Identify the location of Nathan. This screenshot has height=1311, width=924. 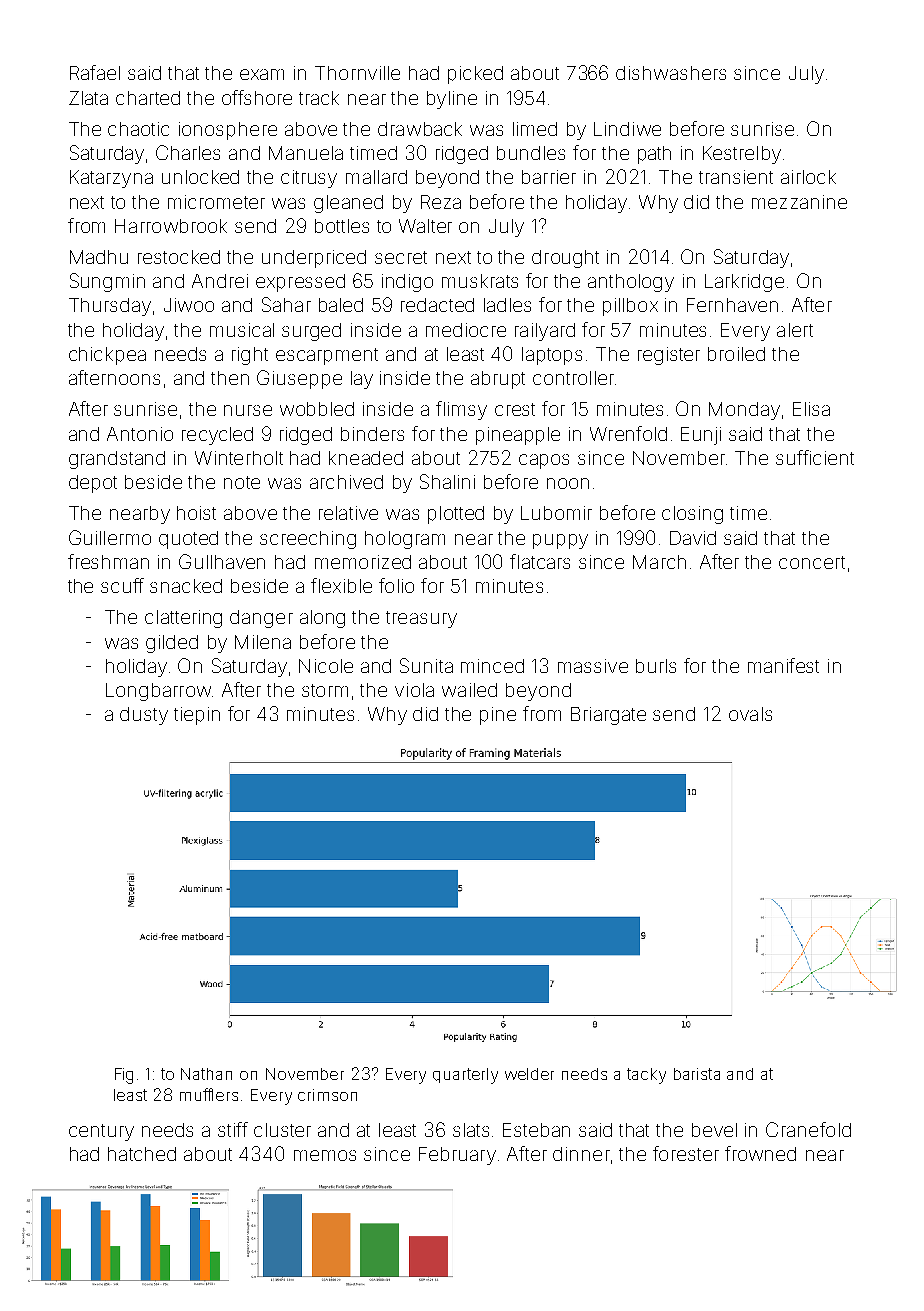
(206, 1074).
